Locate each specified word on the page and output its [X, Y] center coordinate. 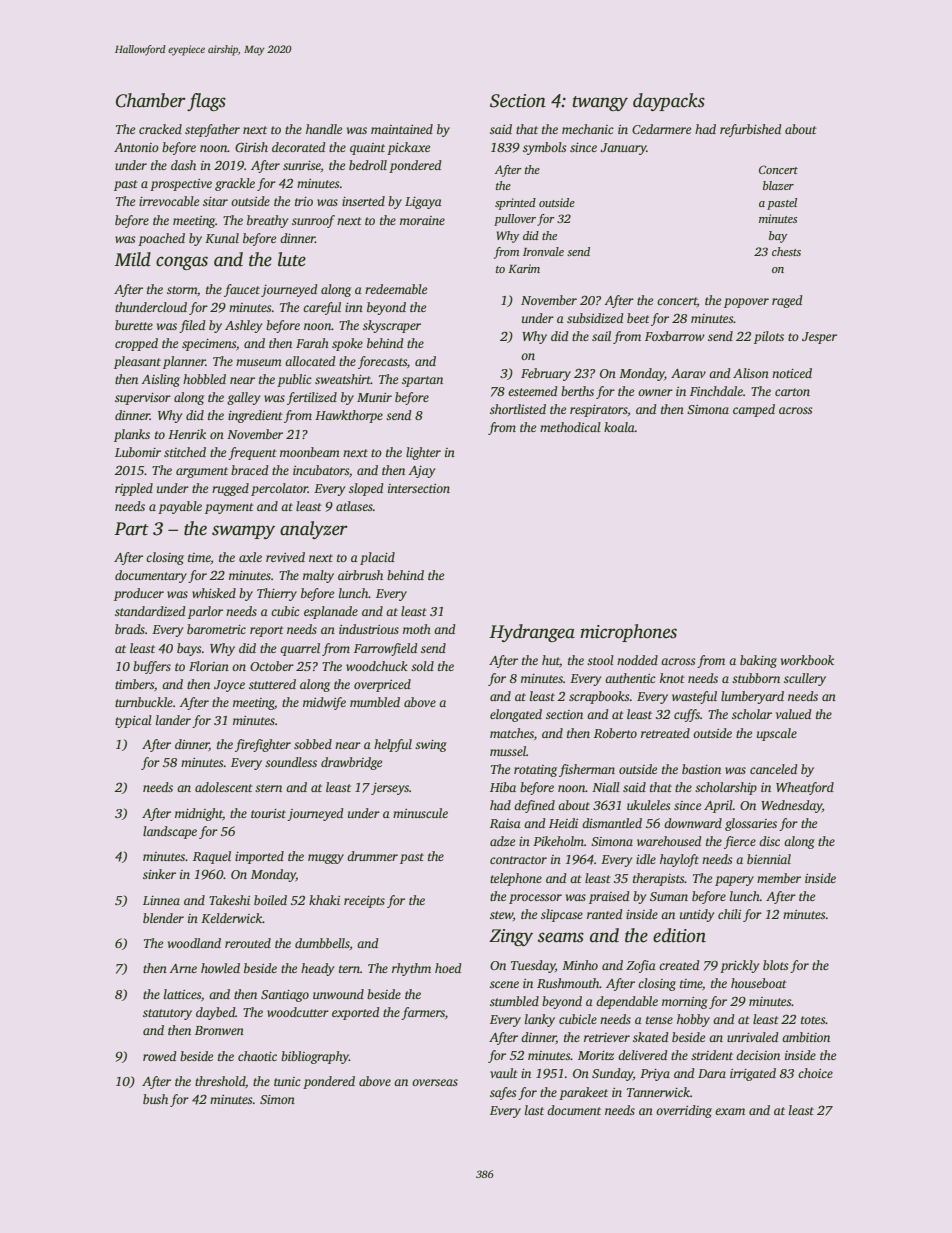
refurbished [751, 130]
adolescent [224, 787]
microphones [628, 633]
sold [422, 666]
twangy [600, 103]
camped [754, 410]
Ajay [421, 472]
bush [155, 1099]
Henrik [187, 434]
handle [324, 129]
